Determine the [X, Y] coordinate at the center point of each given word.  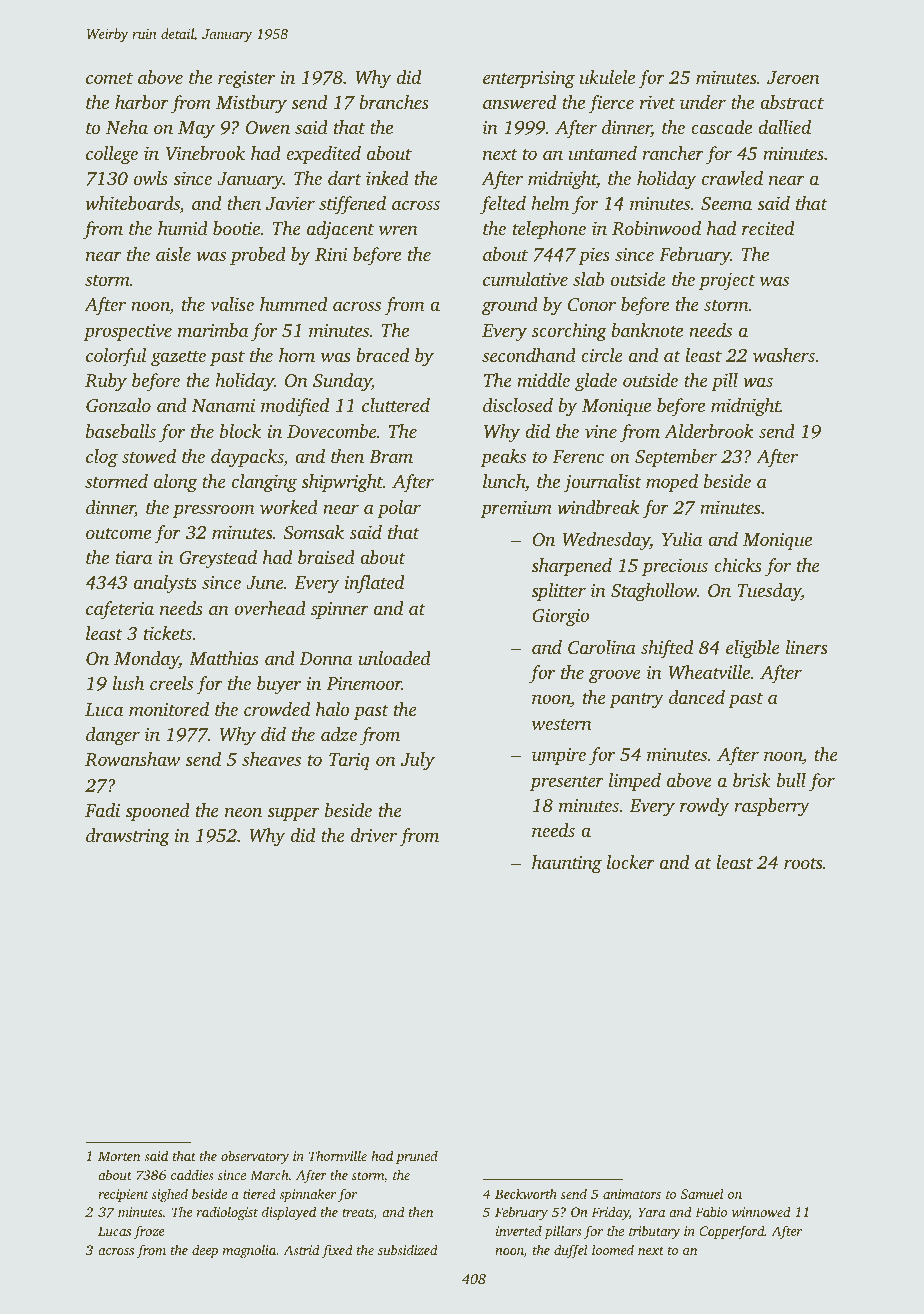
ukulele [607, 77]
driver [374, 835]
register [246, 80]
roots [803, 863]
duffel [571, 1251]
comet [109, 78]
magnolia [249, 1251]
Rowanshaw [132, 759]
